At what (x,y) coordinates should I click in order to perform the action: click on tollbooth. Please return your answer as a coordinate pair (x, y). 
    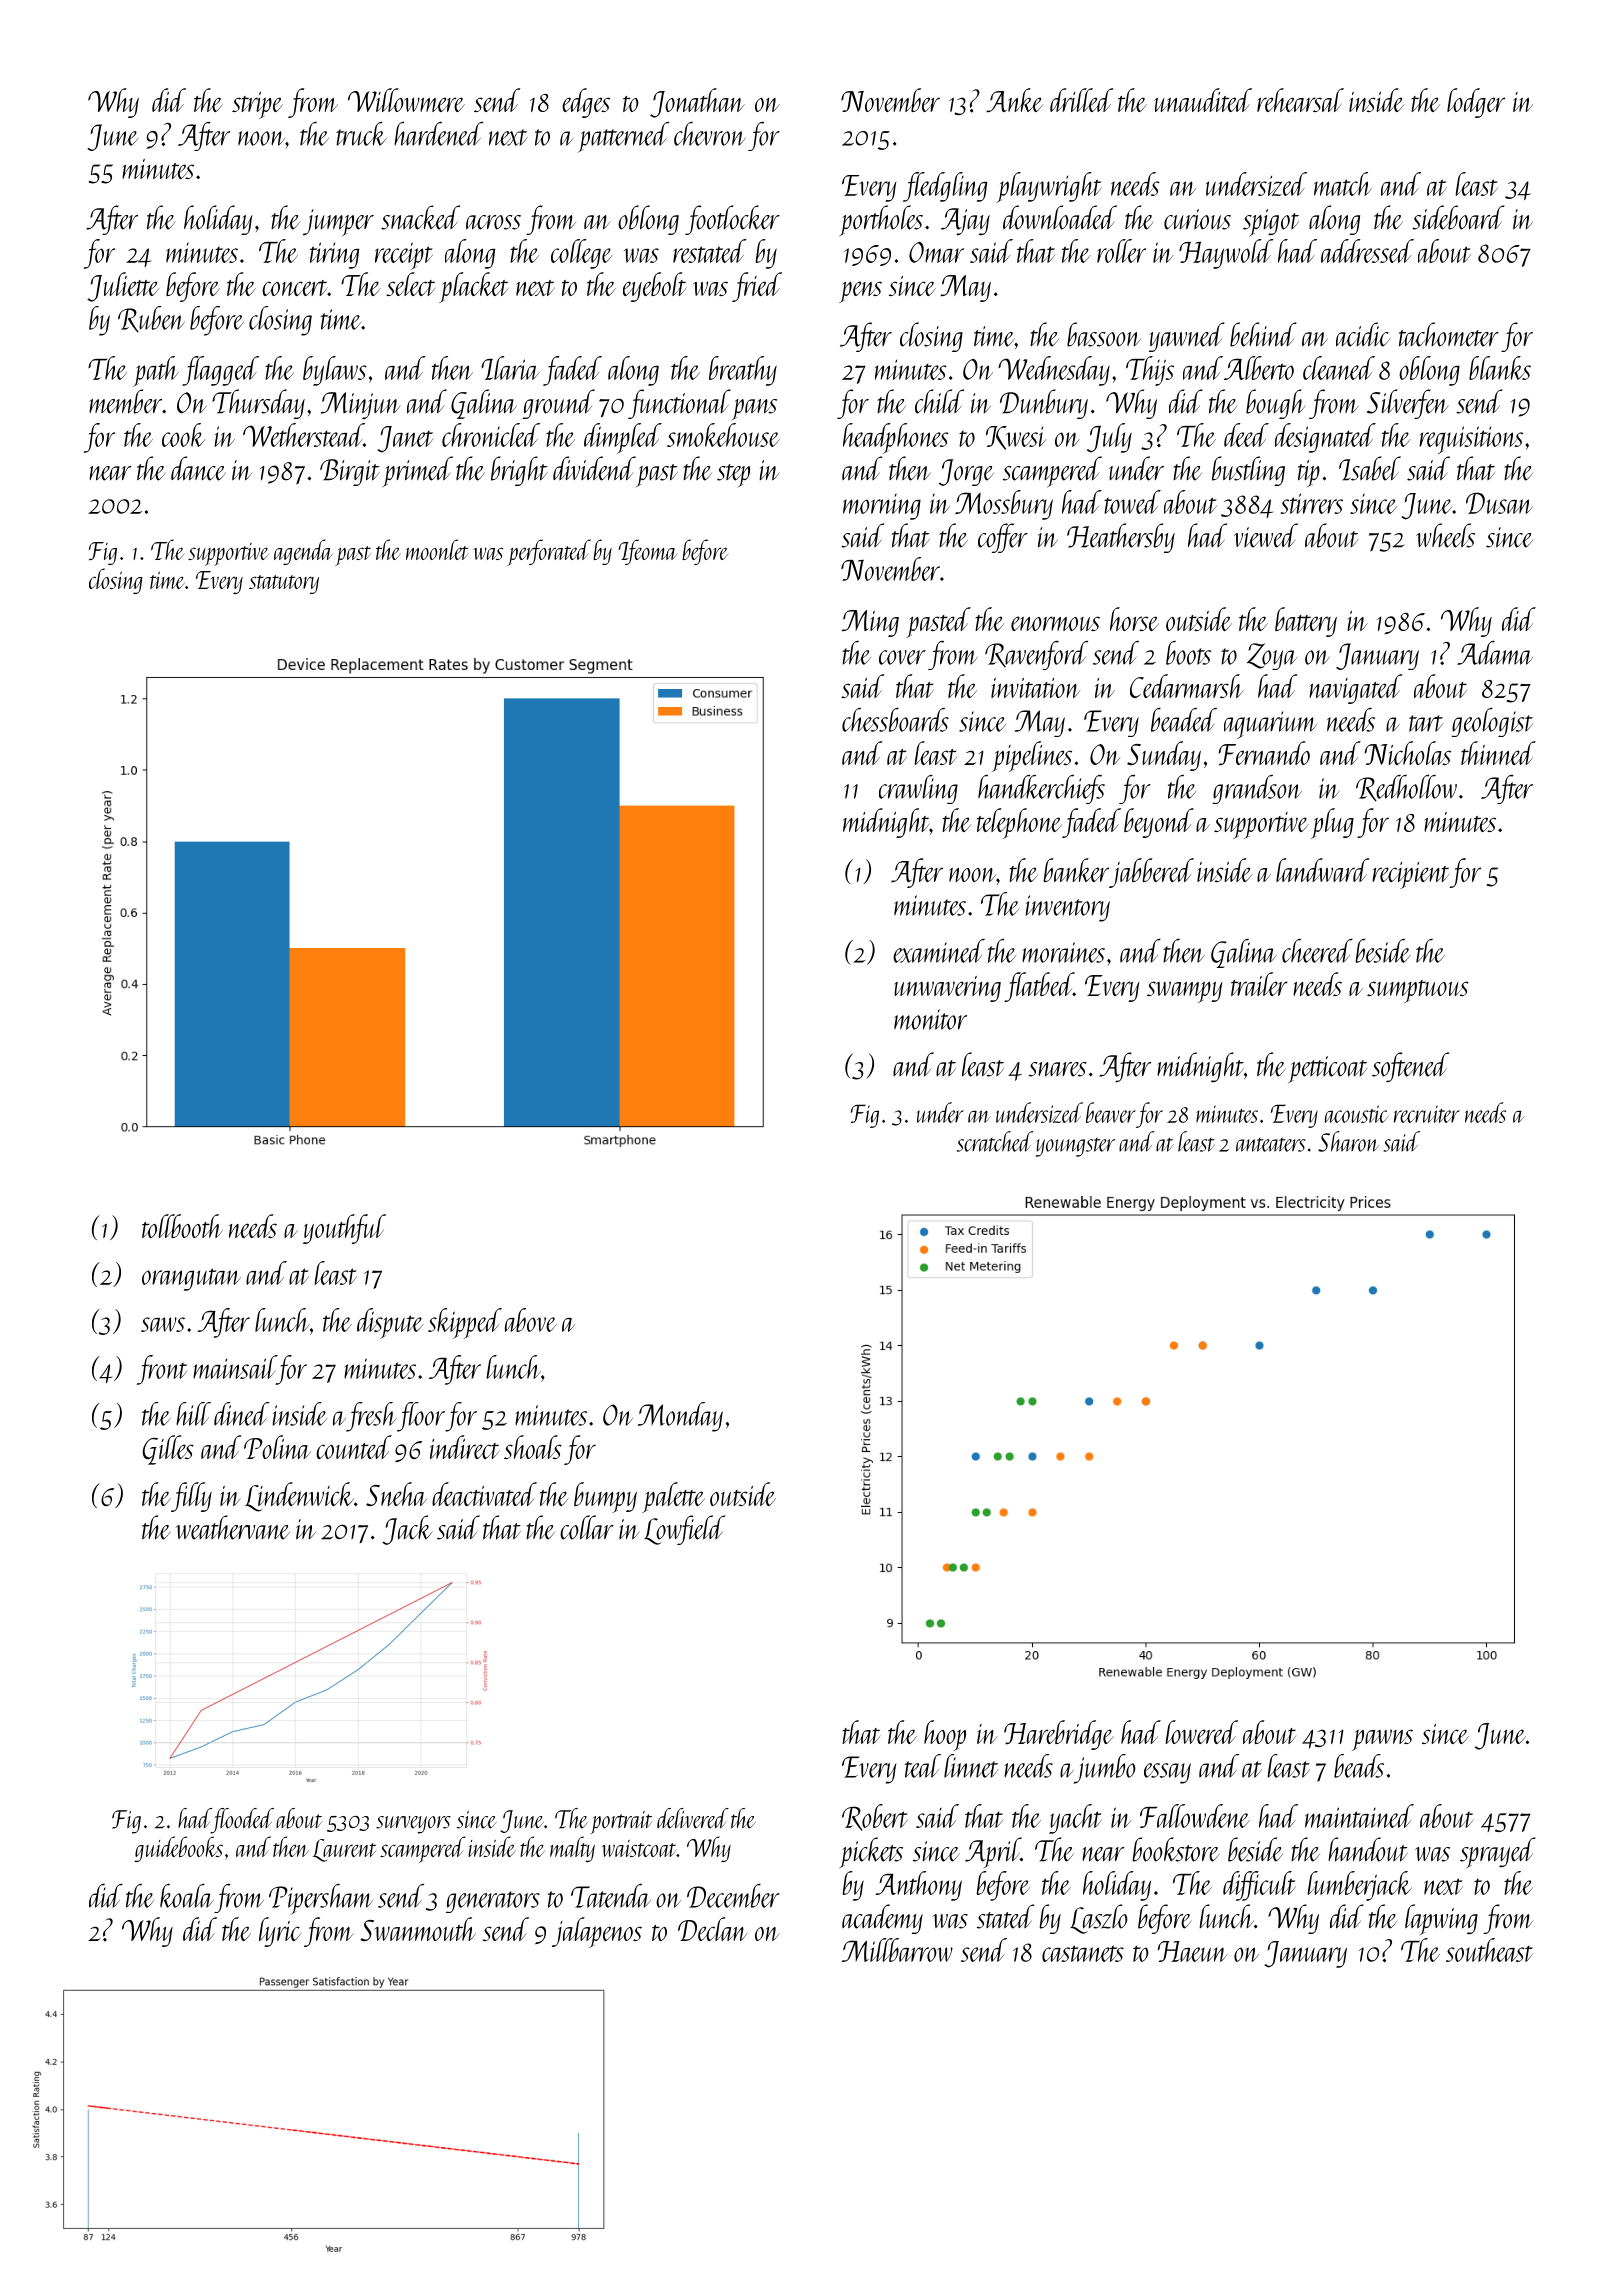
    Looking at the image, I should click on (182, 1226).
